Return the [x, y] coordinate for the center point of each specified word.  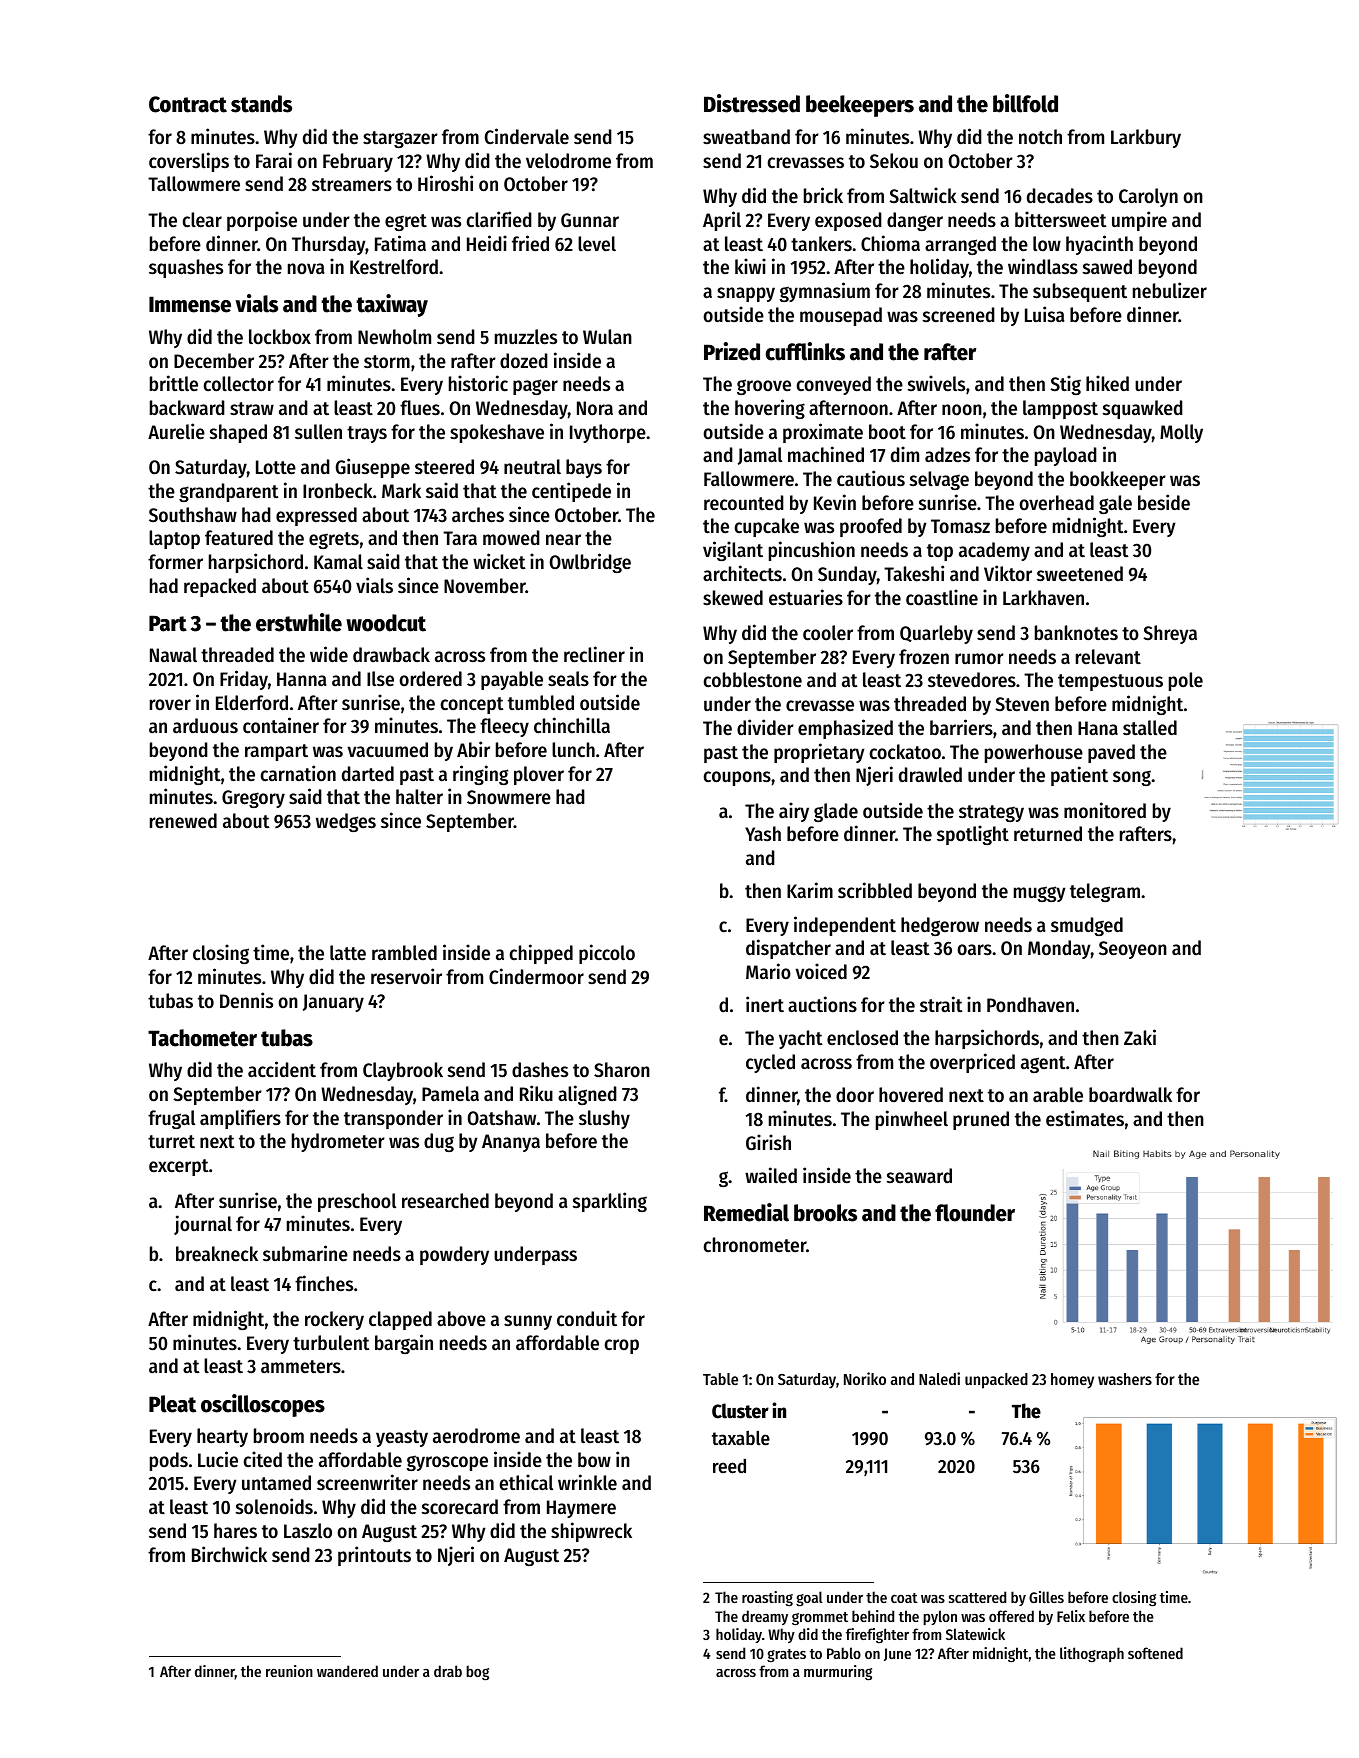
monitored [1105, 810]
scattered [977, 1597]
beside [1164, 502]
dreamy [765, 1617]
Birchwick [229, 1554]
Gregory [253, 799]
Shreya [1170, 634]
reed [729, 1466]
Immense [190, 304]
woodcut [386, 623]
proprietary [819, 753]
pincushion [812, 551]
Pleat [172, 1404]
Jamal [760, 456]
